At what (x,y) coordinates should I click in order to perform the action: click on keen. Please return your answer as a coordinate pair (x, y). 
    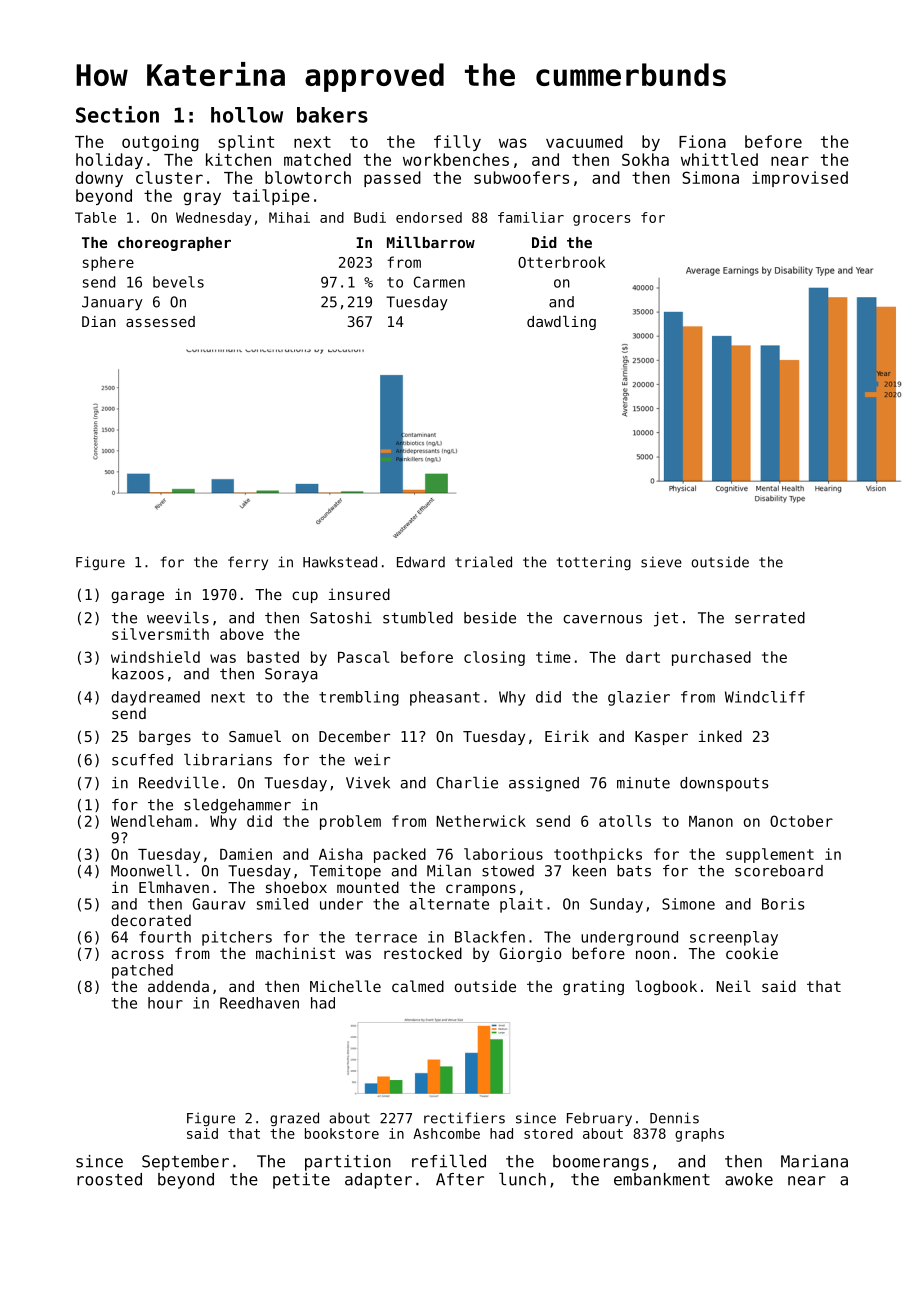
    Looking at the image, I should click on (589, 871).
